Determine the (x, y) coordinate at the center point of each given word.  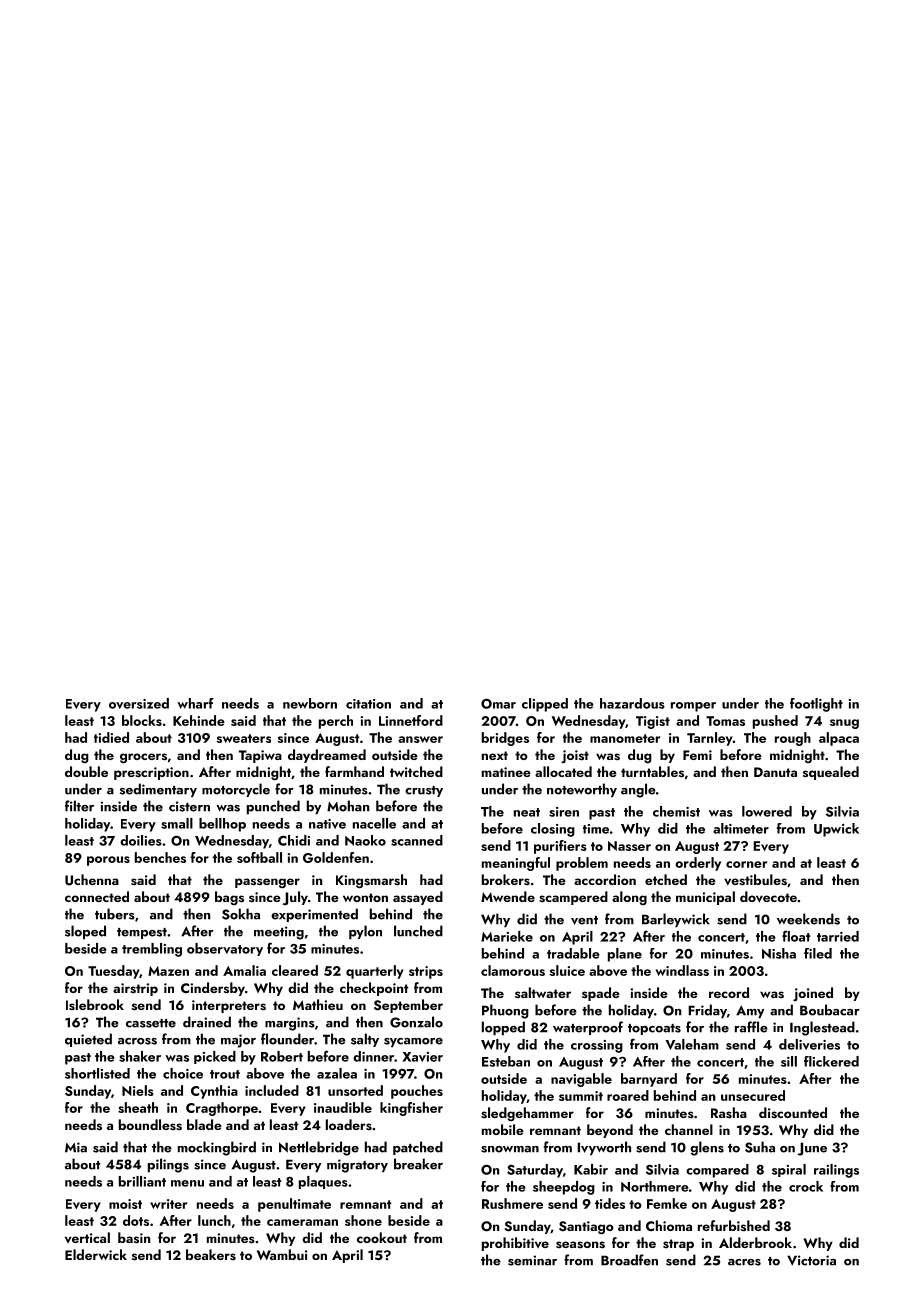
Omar (498, 704)
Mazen (168, 971)
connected (97, 896)
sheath (138, 1107)
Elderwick (96, 1254)
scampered (573, 898)
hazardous (632, 703)
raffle (751, 1027)
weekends (808, 919)
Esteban (506, 1061)
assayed (418, 898)
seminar (532, 1260)
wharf (195, 703)
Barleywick (676, 920)
